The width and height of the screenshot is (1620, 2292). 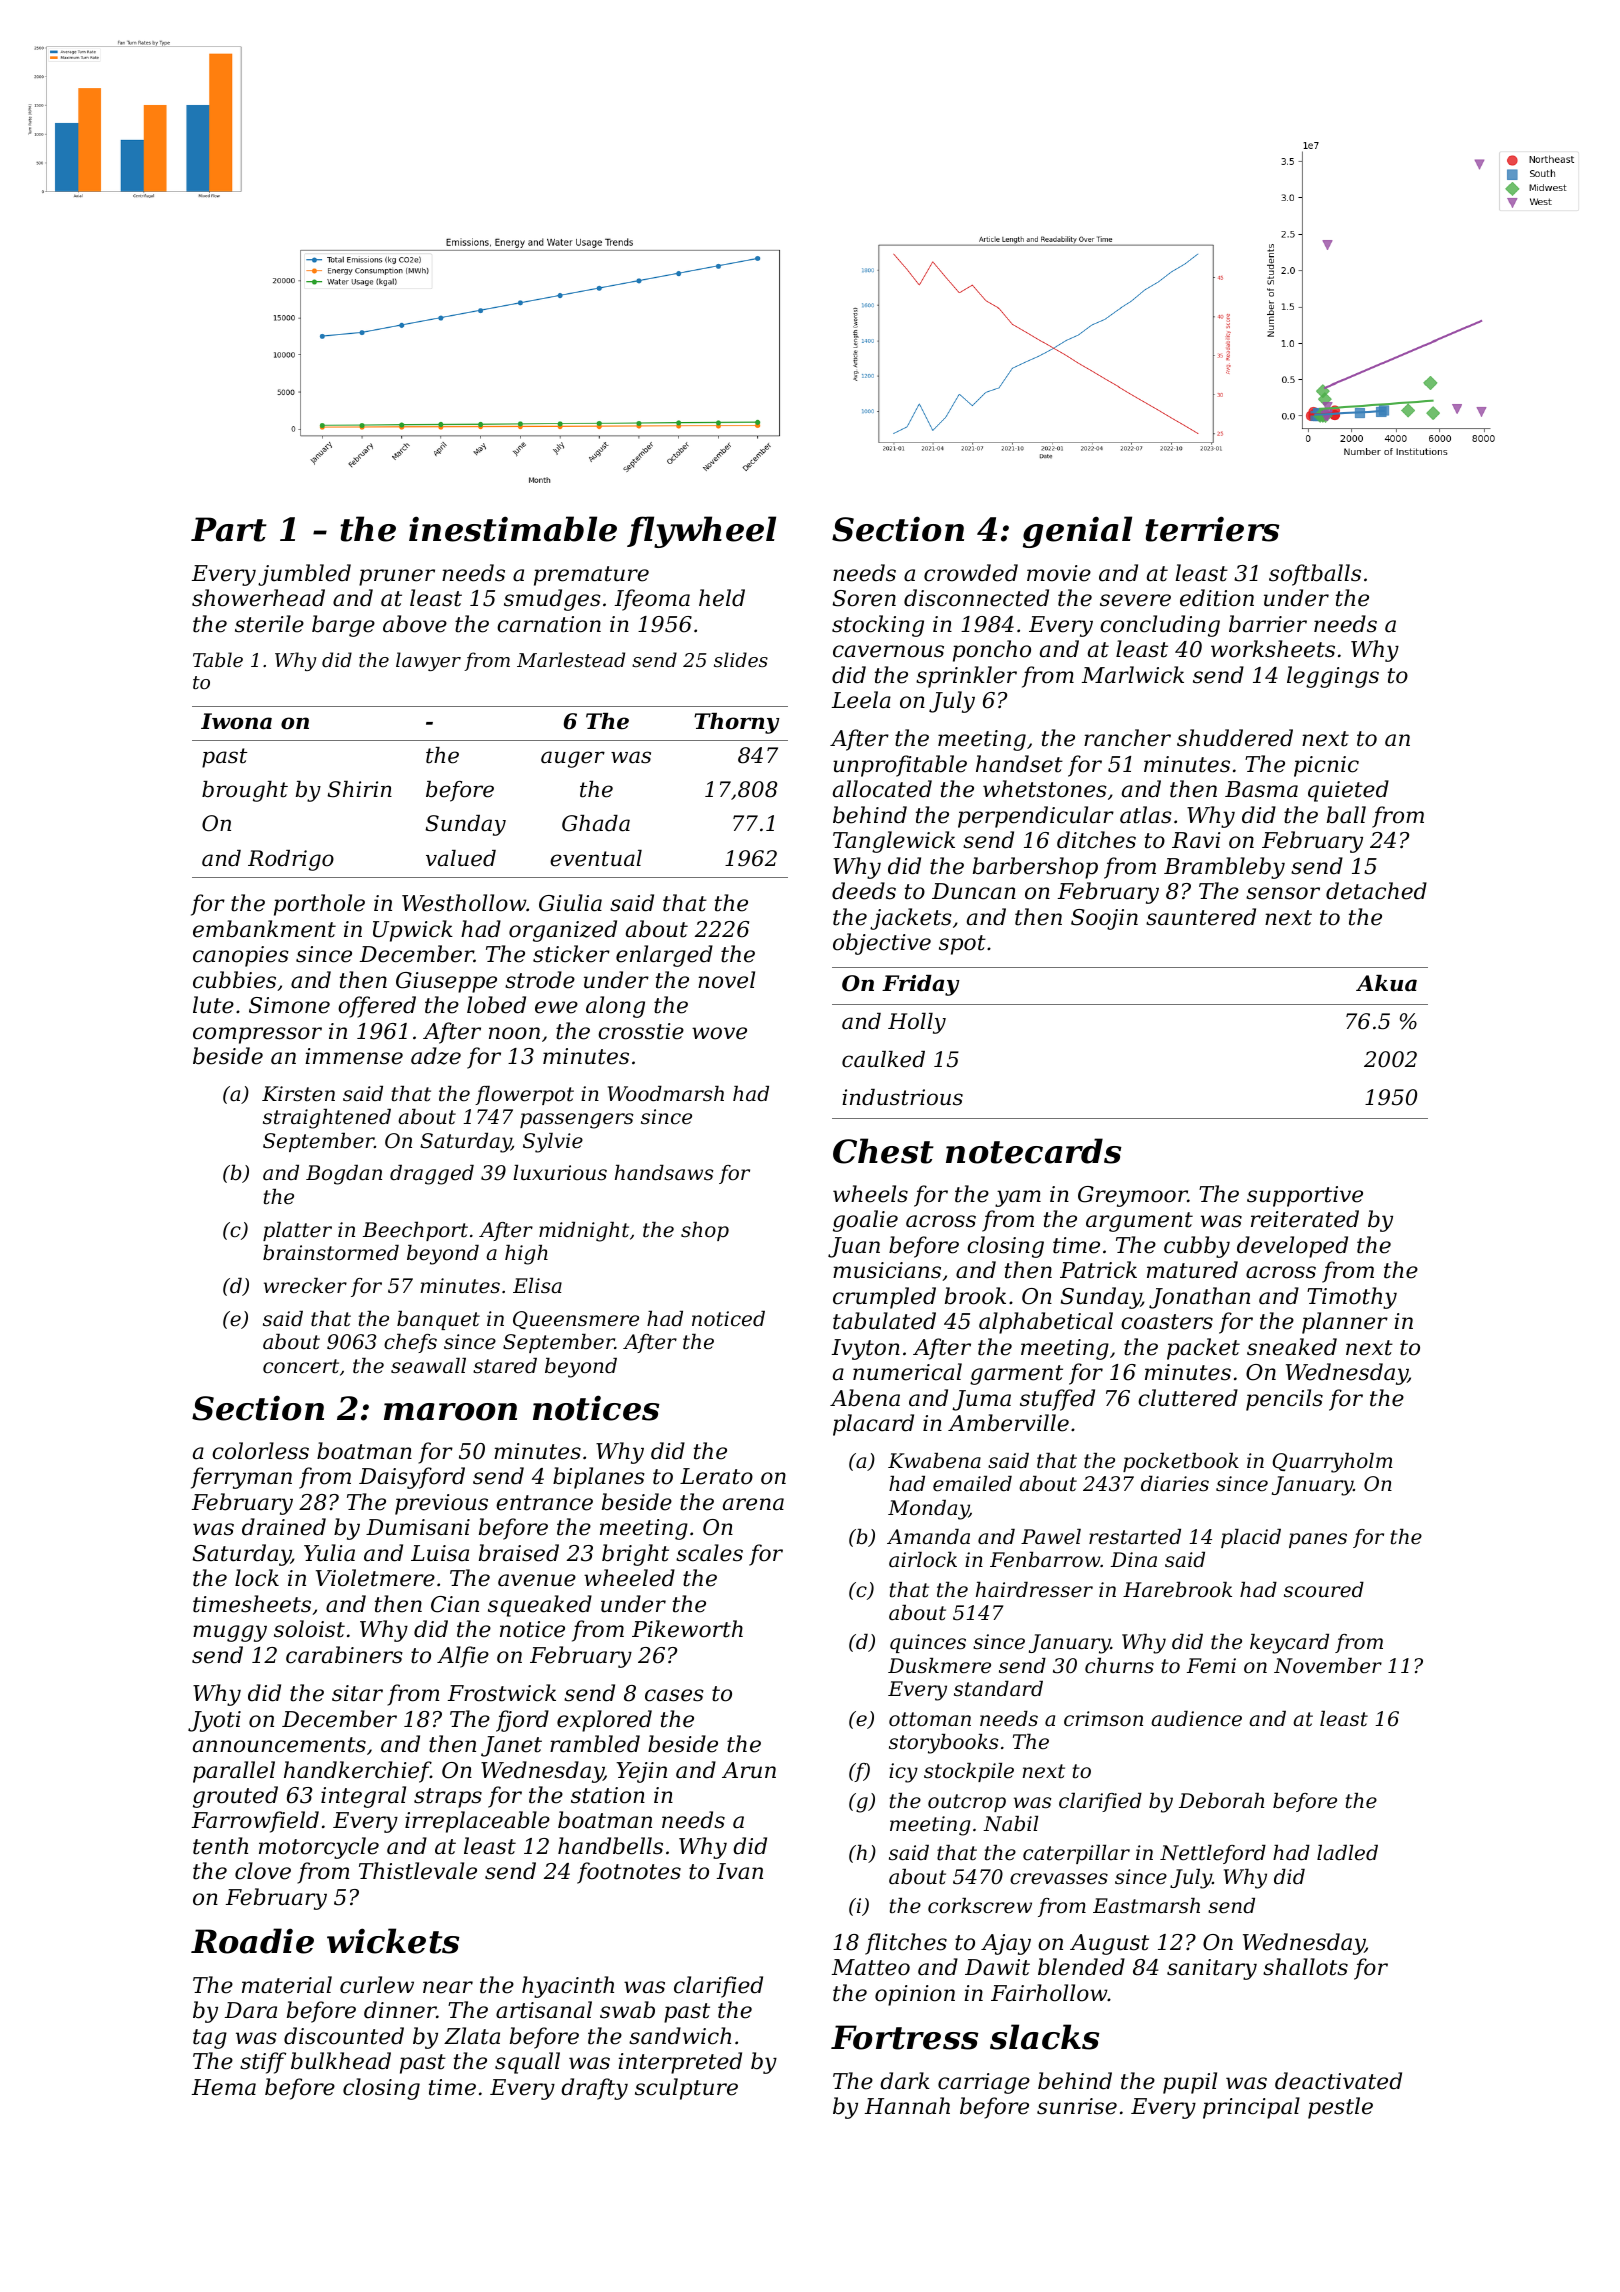 I want to click on Juma, so click(x=981, y=1400).
